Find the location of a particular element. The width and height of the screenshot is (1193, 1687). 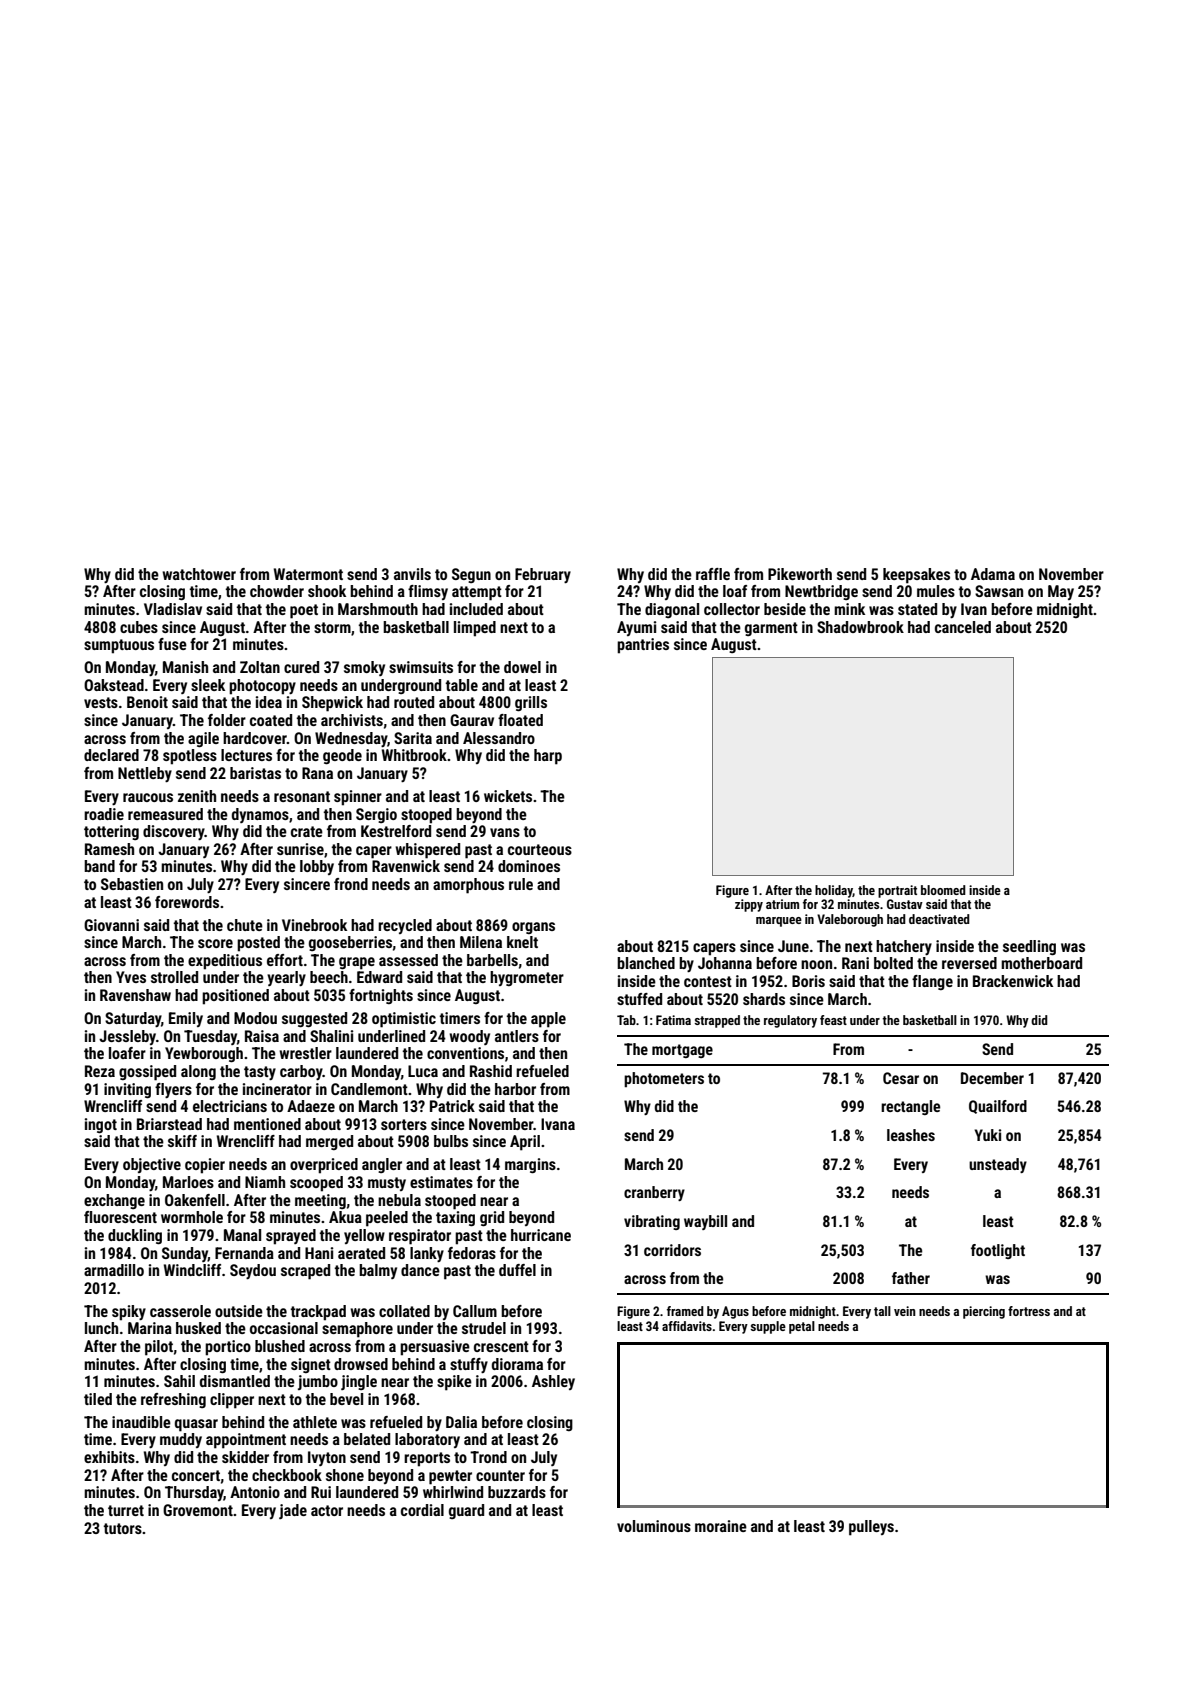

supple is located at coordinates (768, 1327).
